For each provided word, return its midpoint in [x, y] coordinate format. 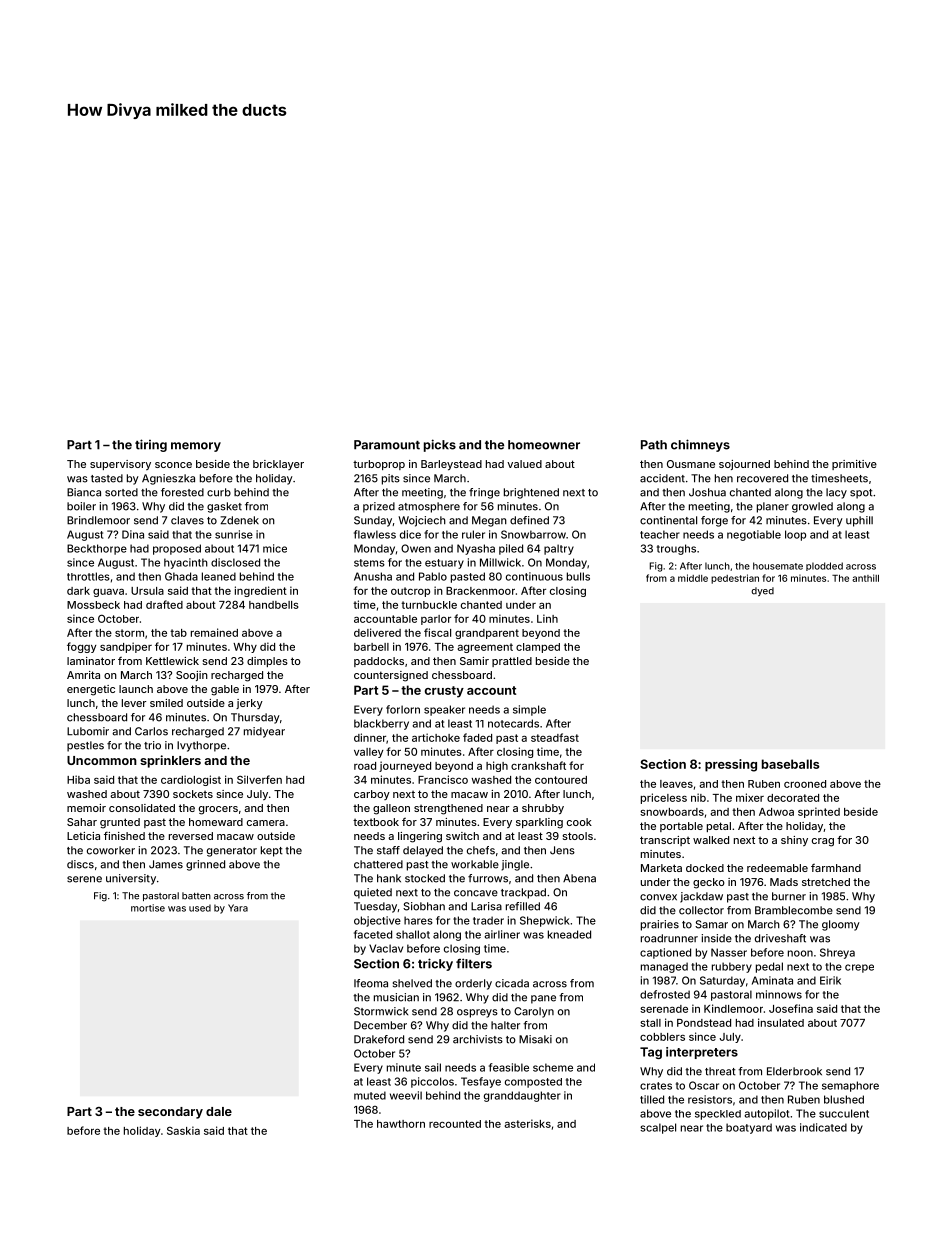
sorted [121, 492]
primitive [854, 465]
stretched [826, 882]
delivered [377, 632]
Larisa [486, 906]
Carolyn [534, 1012]
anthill [865, 578]
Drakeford [379, 1039]
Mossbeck [93, 605]
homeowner [544, 445]
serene [84, 879]
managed [664, 967]
